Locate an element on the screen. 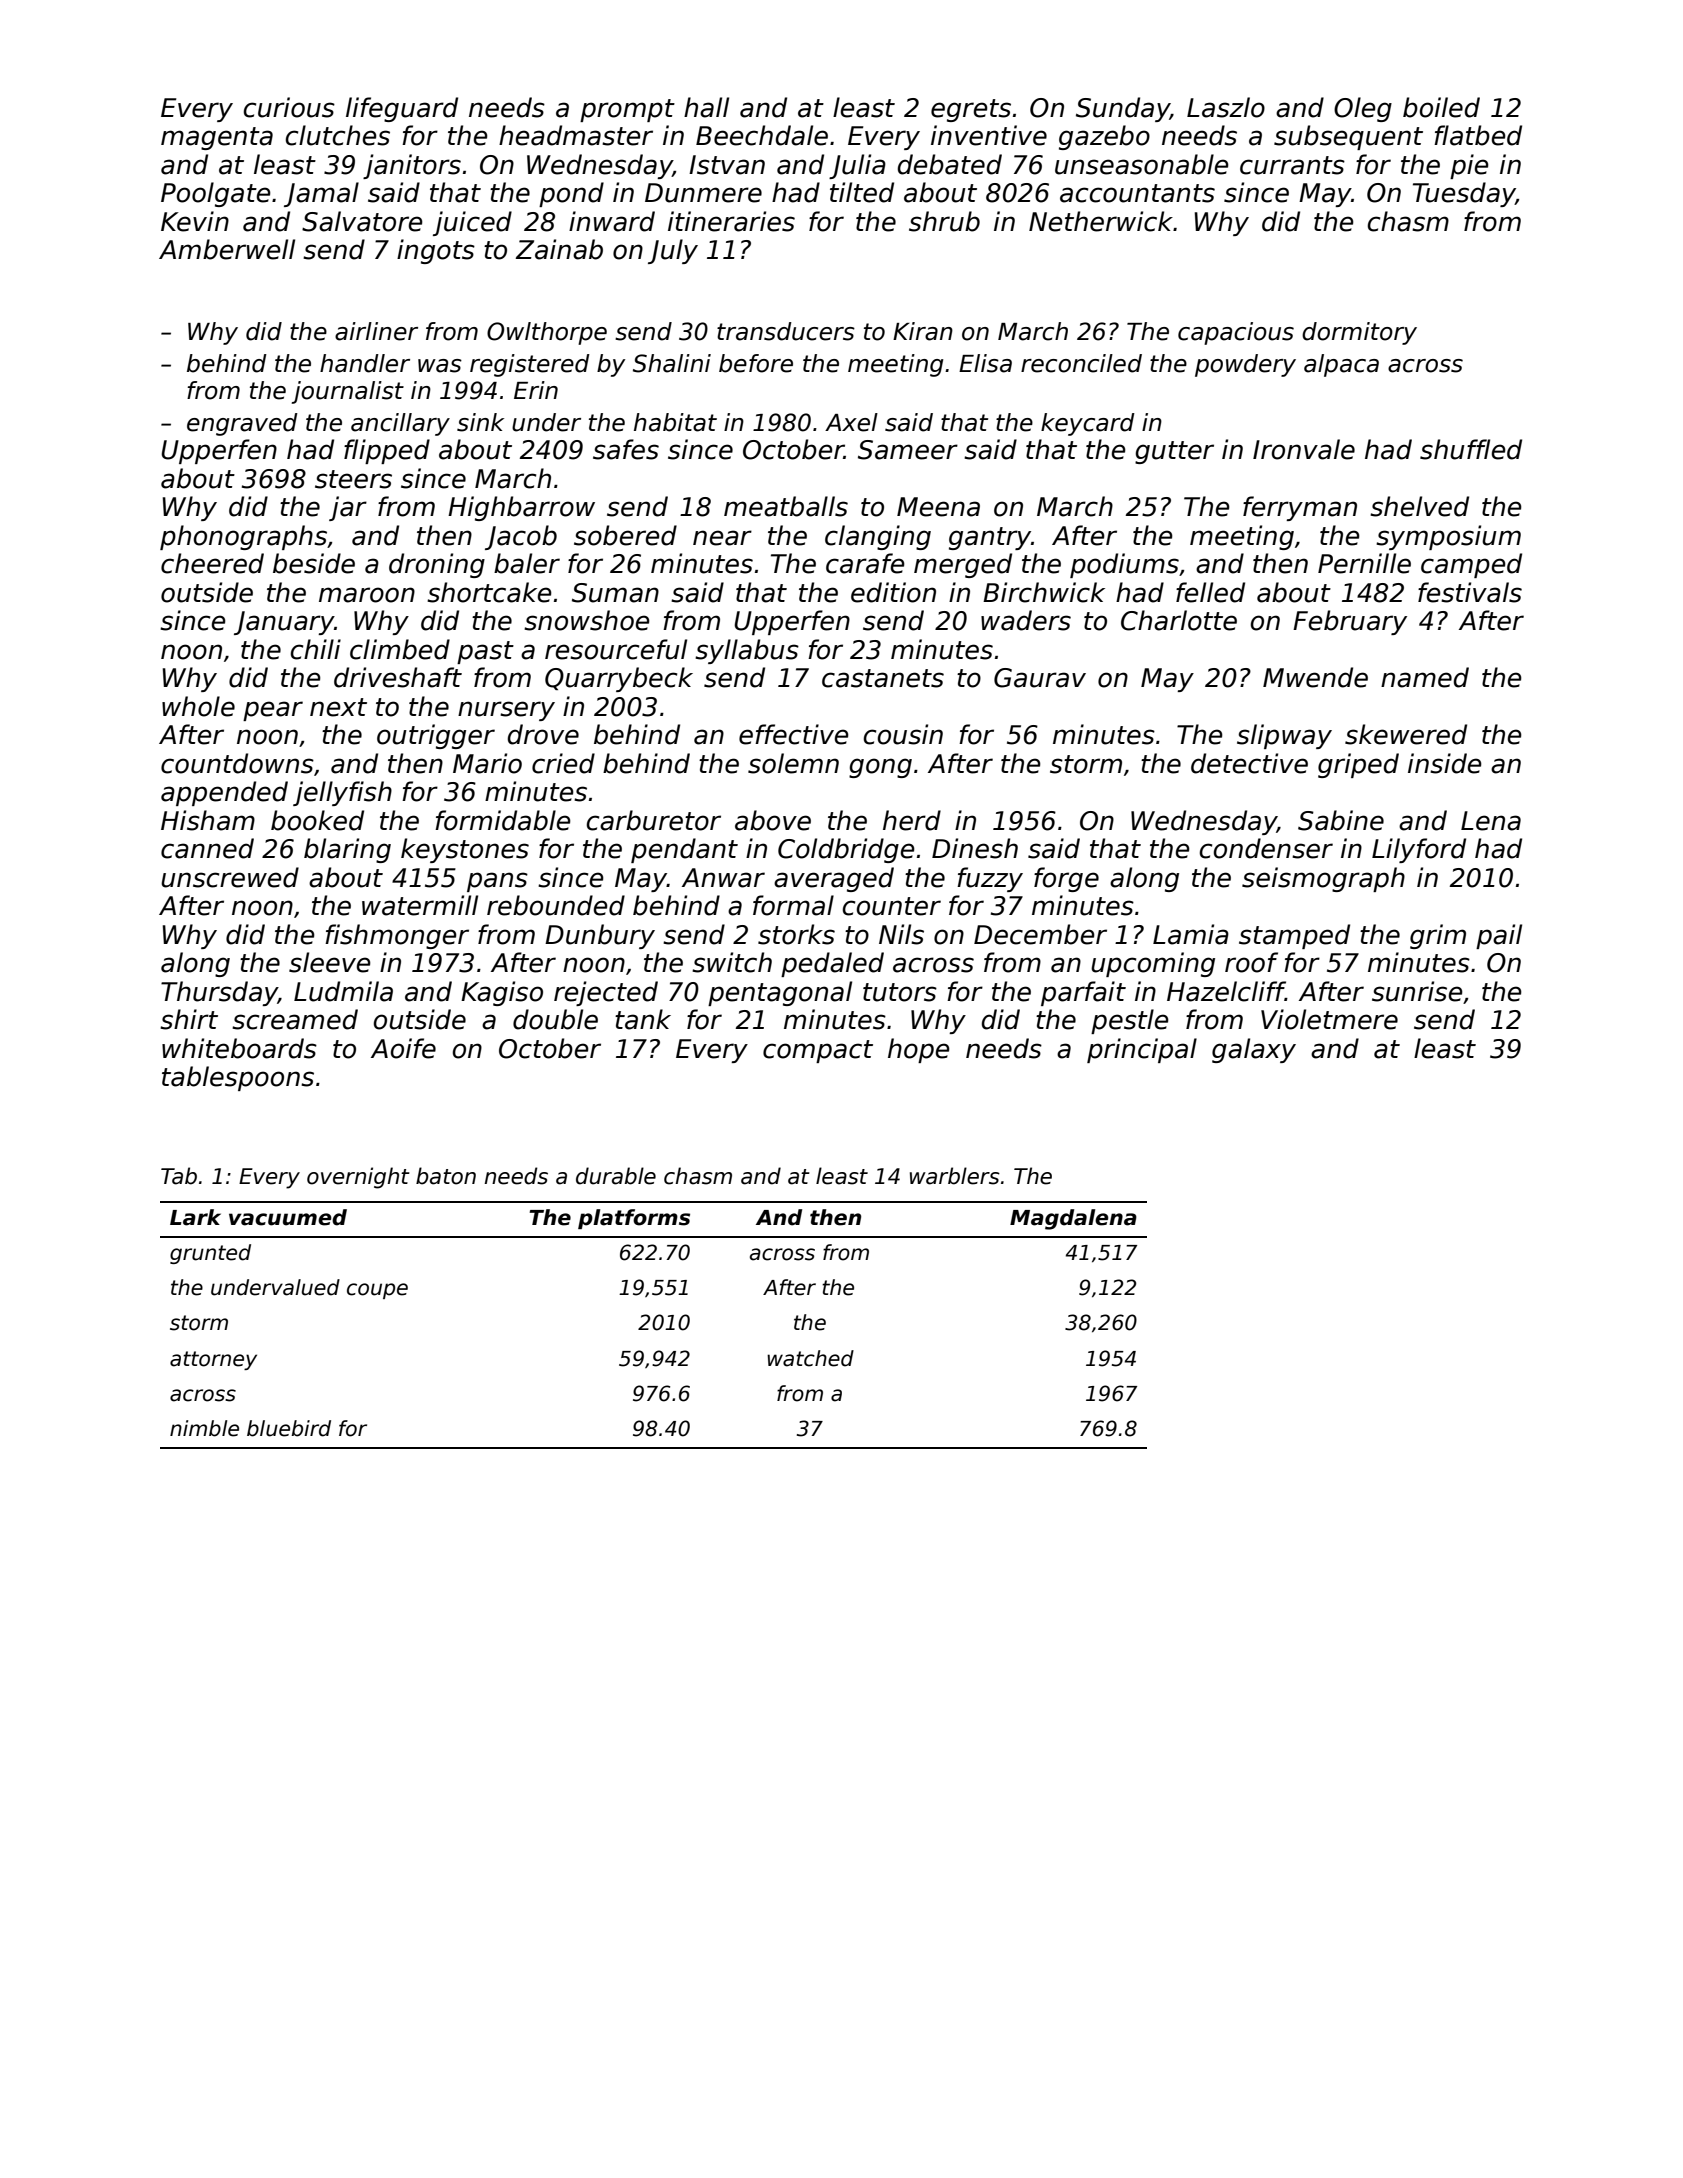  inventive is located at coordinates (989, 135).
